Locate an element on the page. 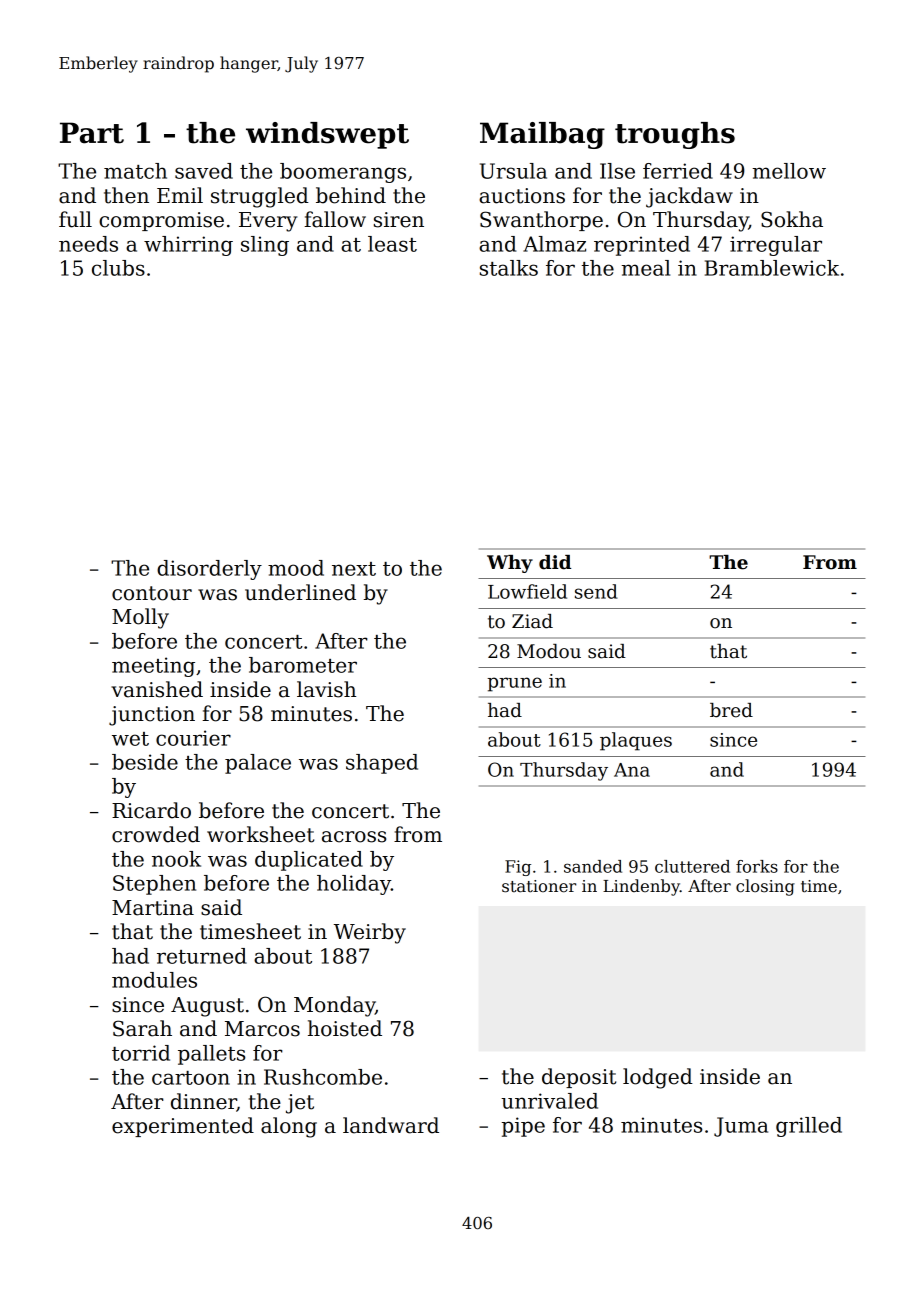  Mailbag is located at coordinates (542, 135).
